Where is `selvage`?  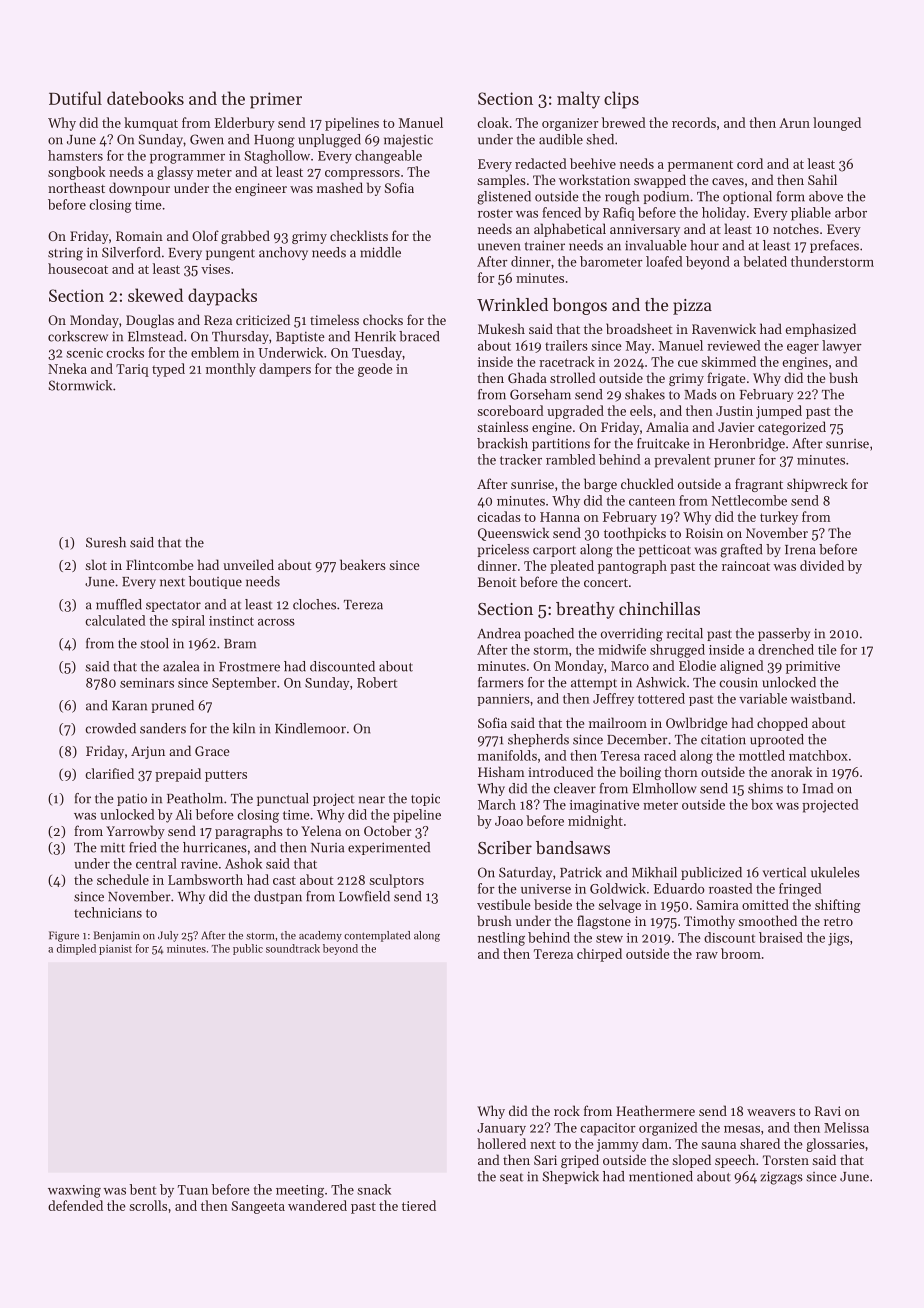 selvage is located at coordinates (619, 906).
